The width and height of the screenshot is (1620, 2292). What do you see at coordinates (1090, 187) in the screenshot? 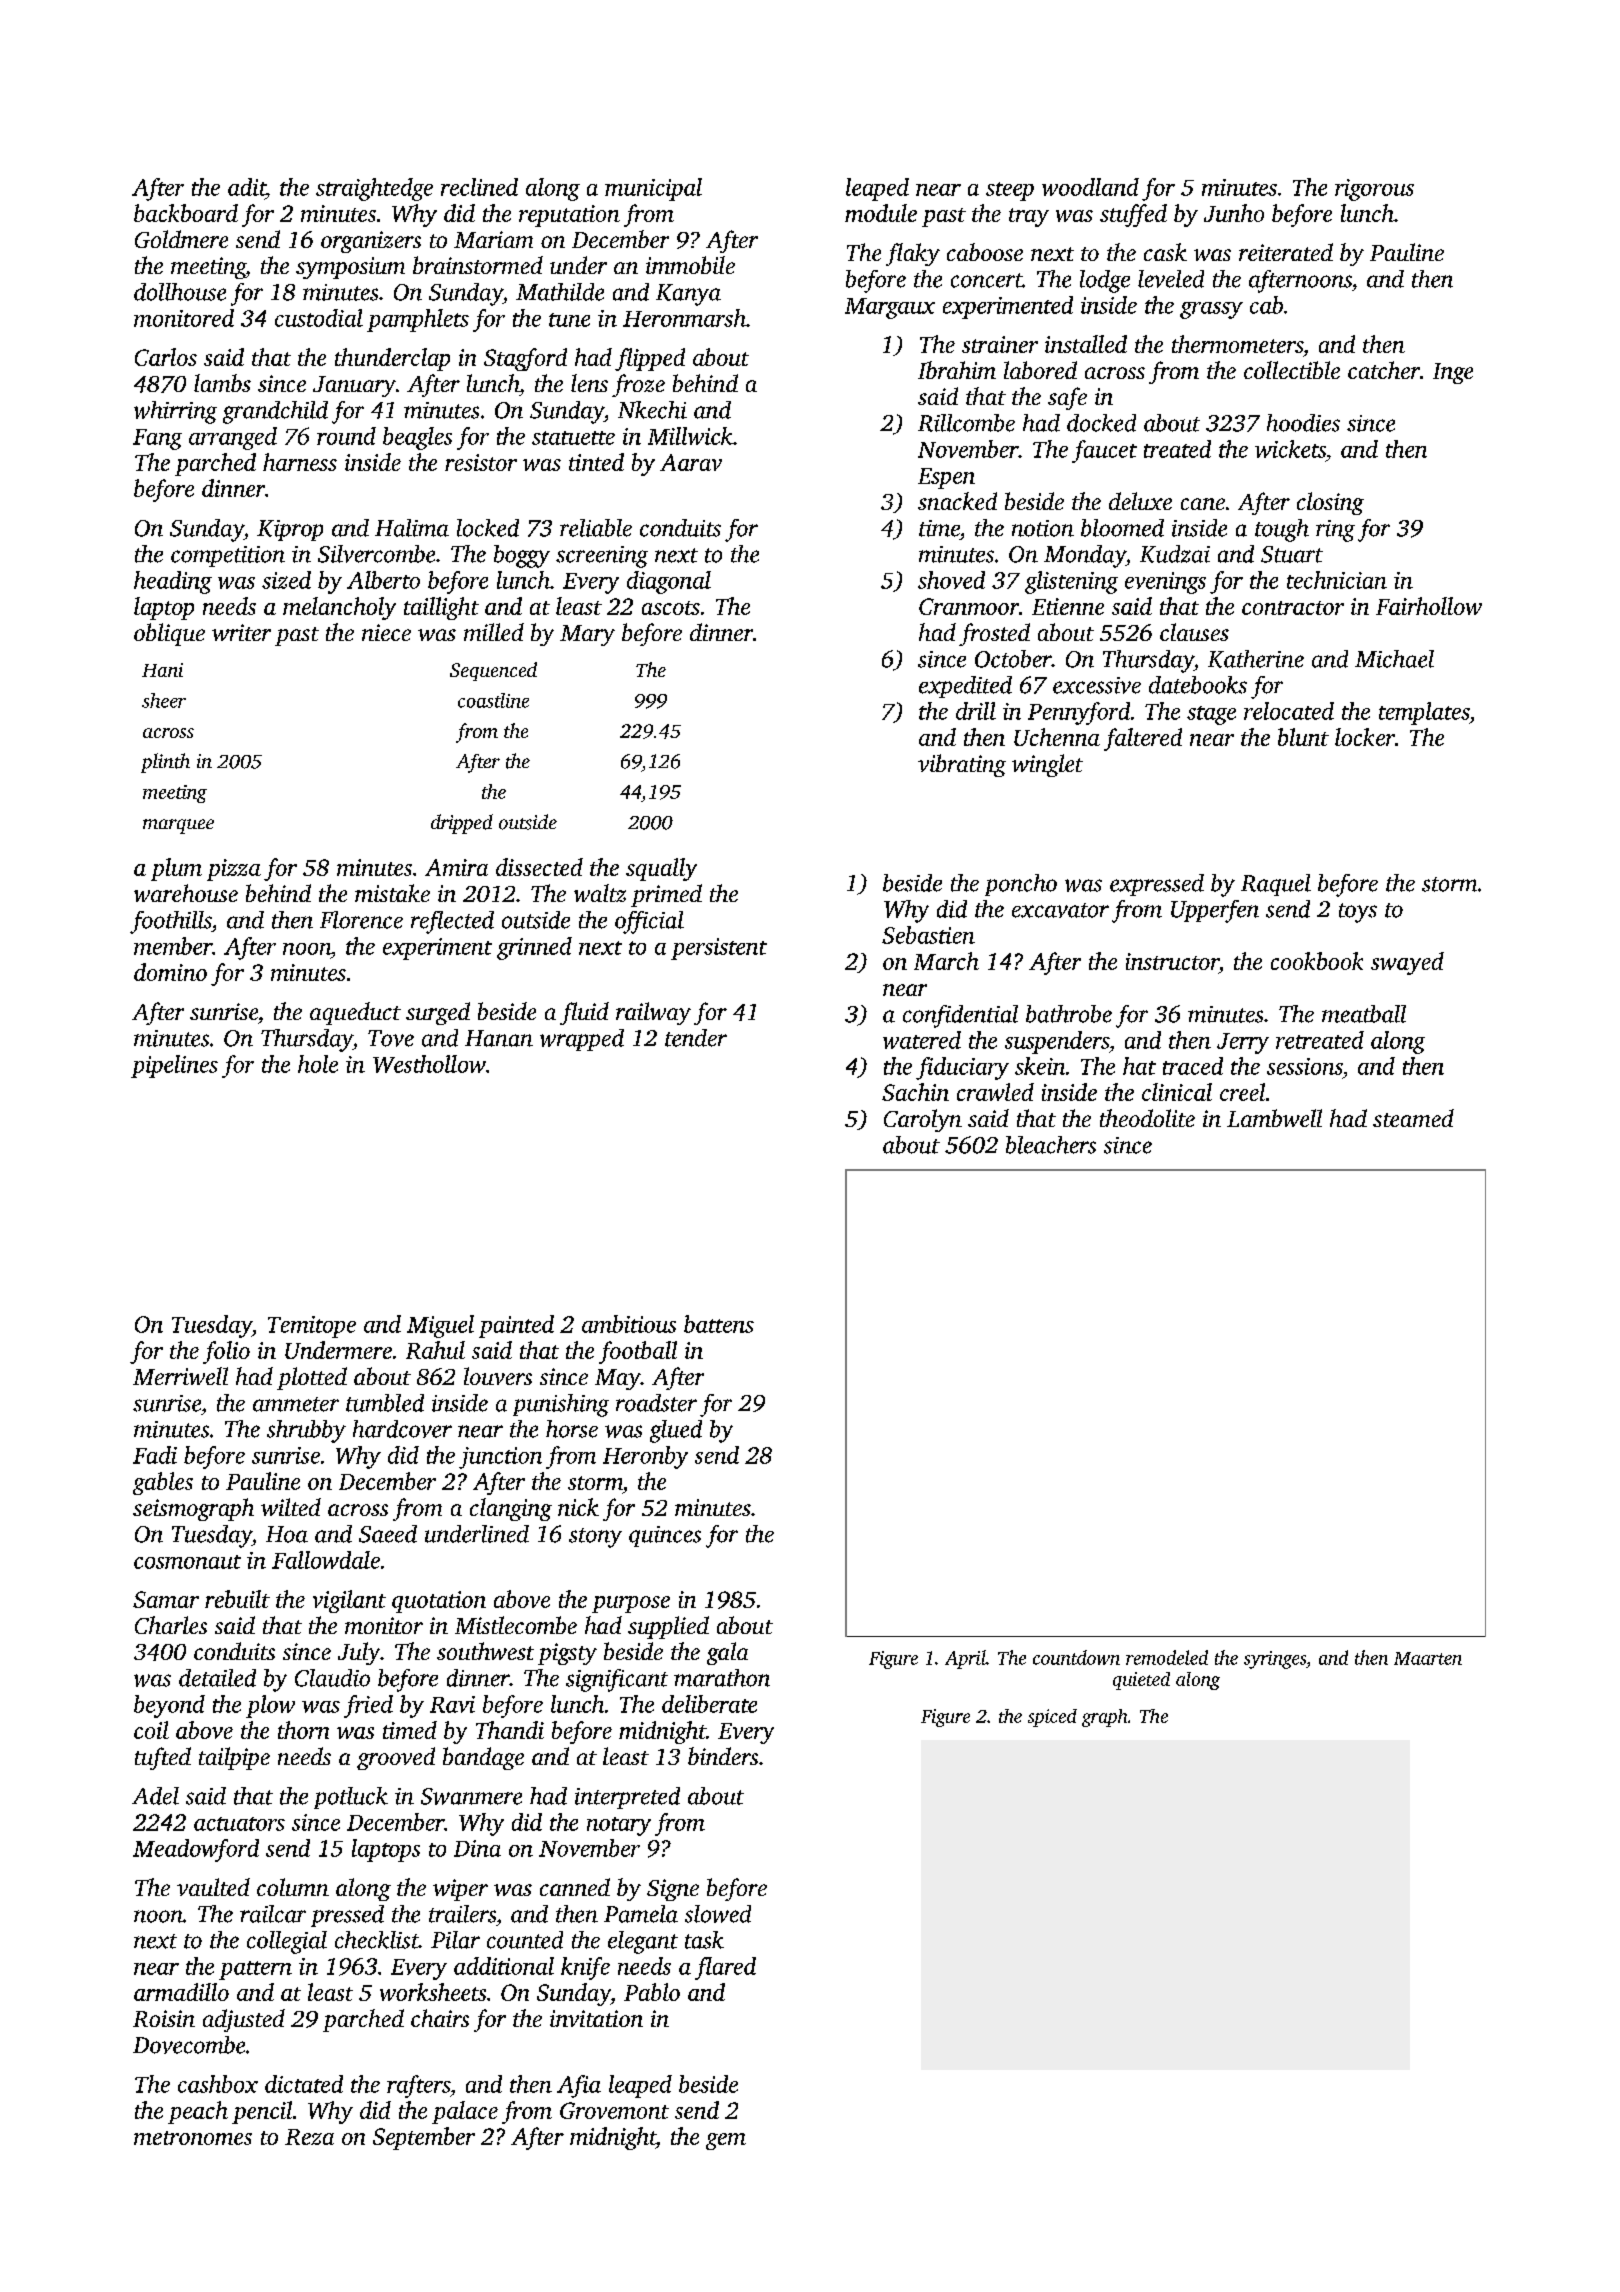
I see `woodland` at bounding box center [1090, 187].
